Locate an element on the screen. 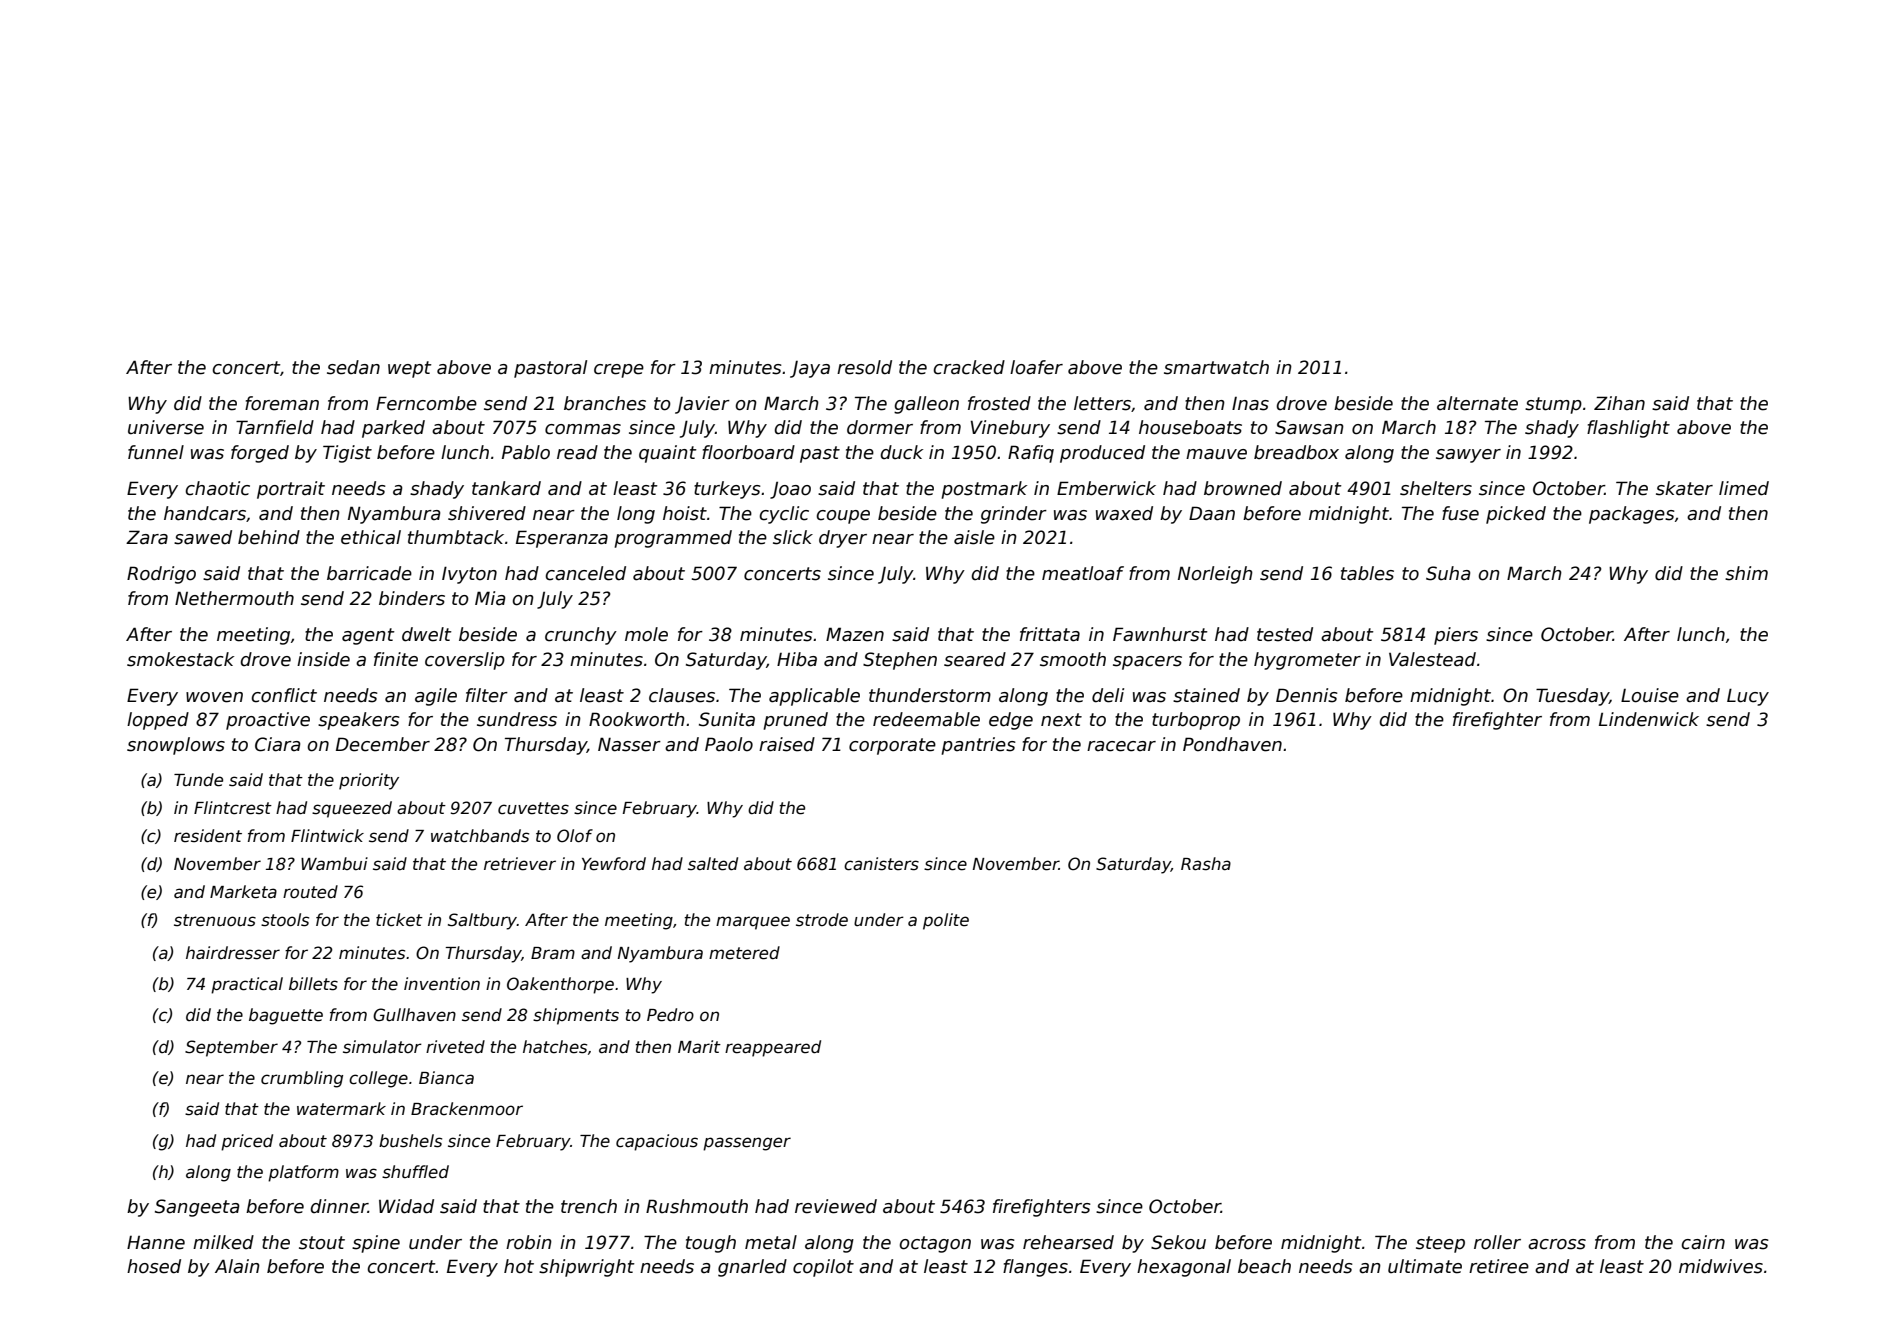 Image resolution: width=1896 pixels, height=1341 pixels. finite is located at coordinates (396, 659).
